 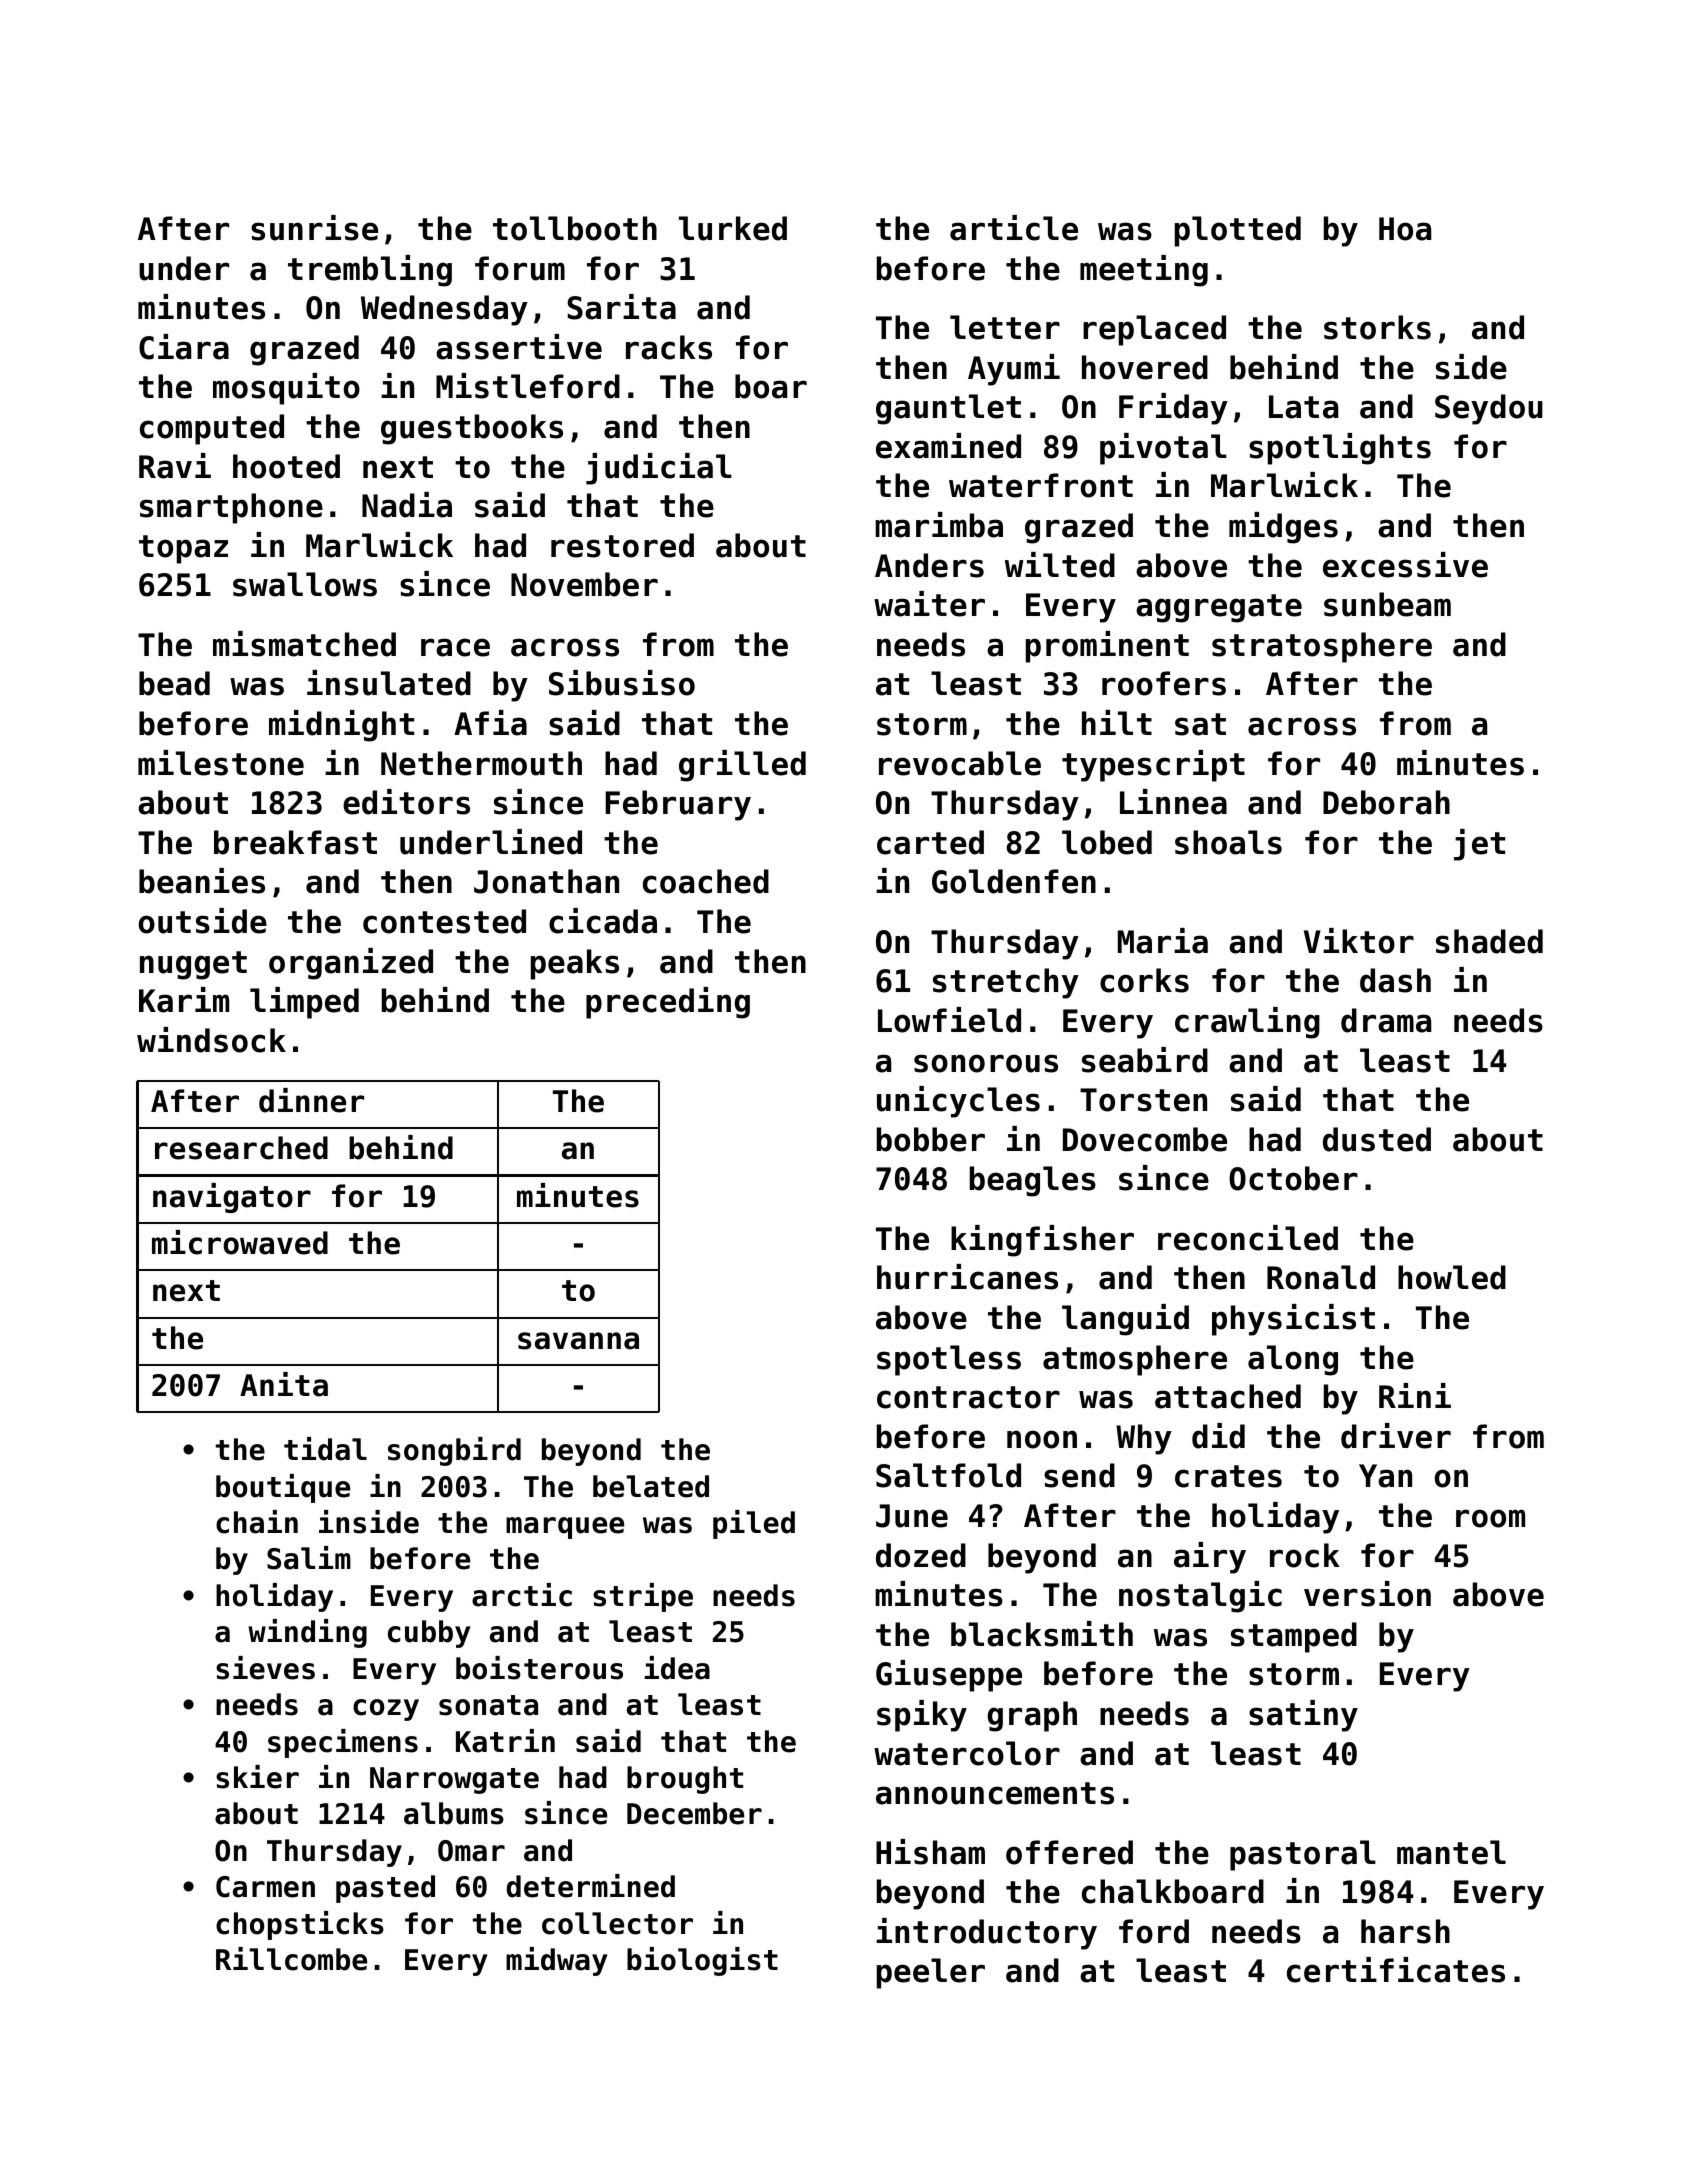 I want to click on storks, so click(x=1377, y=327).
